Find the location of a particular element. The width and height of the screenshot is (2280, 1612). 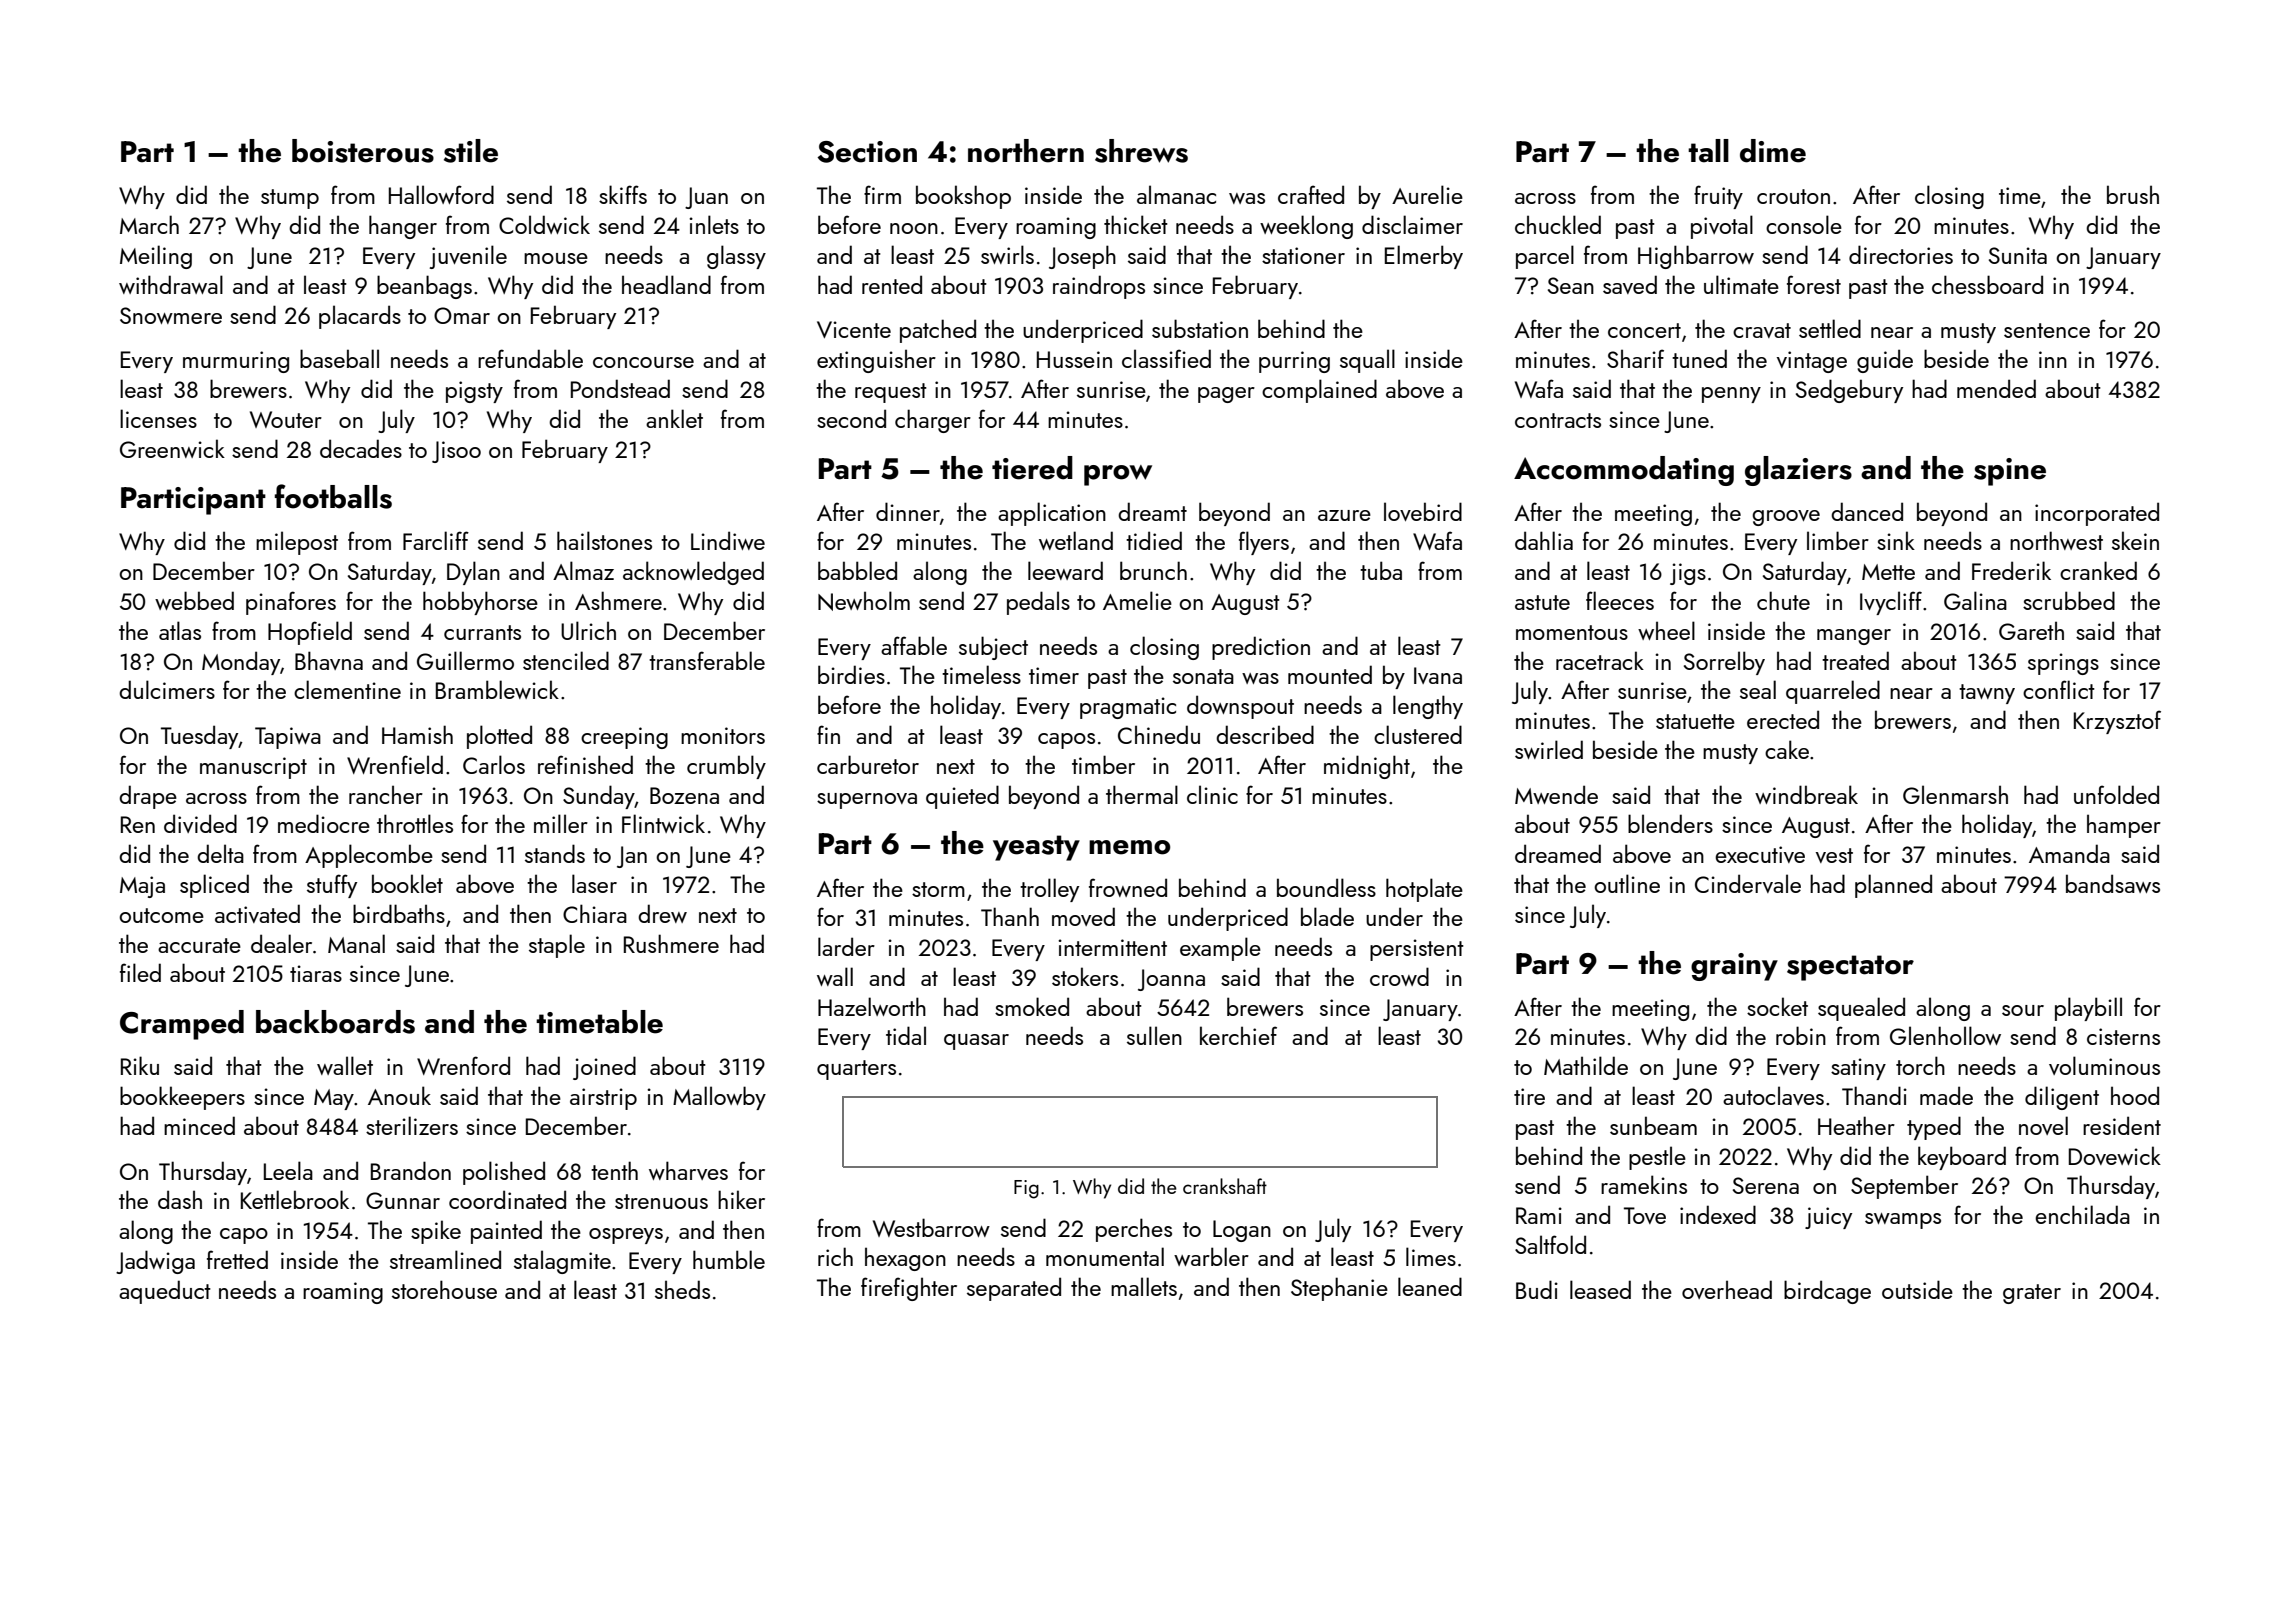

dime is located at coordinates (1773, 151).
